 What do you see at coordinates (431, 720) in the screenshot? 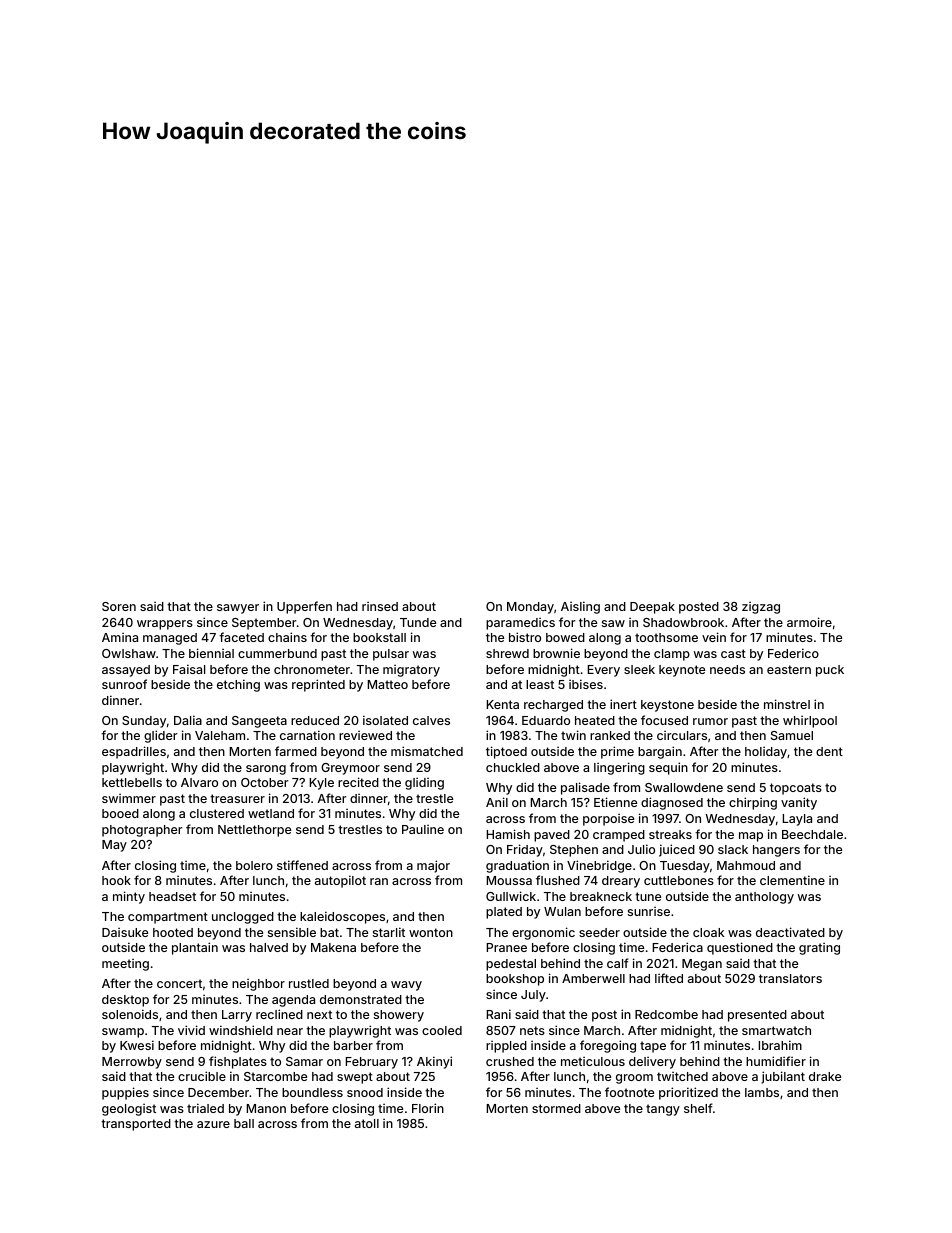
I see `calves` at bounding box center [431, 720].
